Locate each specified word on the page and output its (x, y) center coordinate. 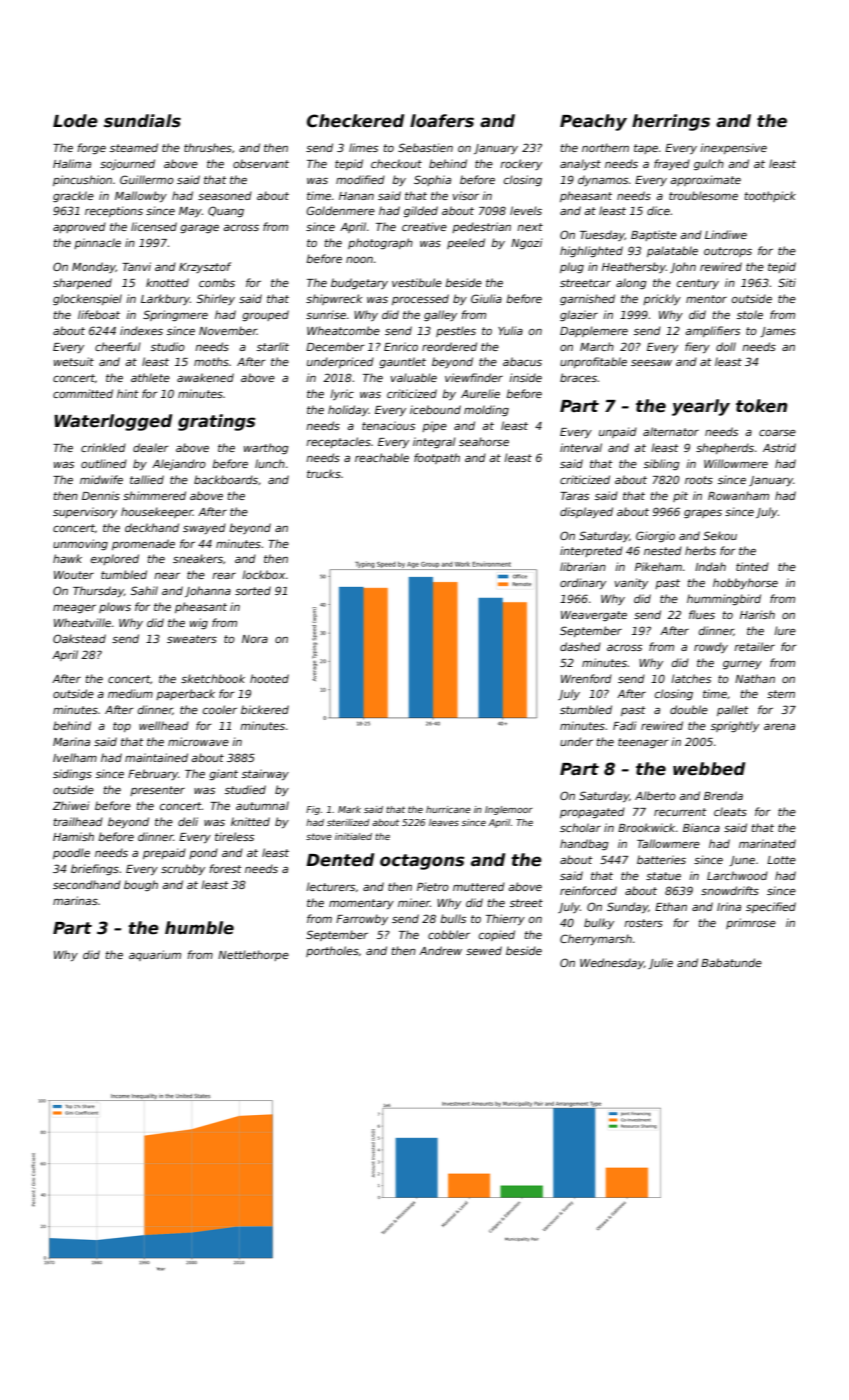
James (778, 332)
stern (781, 694)
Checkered (355, 121)
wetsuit (74, 361)
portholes (332, 951)
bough (141, 885)
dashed (580, 646)
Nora (255, 639)
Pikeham (658, 566)
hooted (269, 678)
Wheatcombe (343, 330)
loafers (442, 121)
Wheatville (82, 622)
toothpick (770, 196)
